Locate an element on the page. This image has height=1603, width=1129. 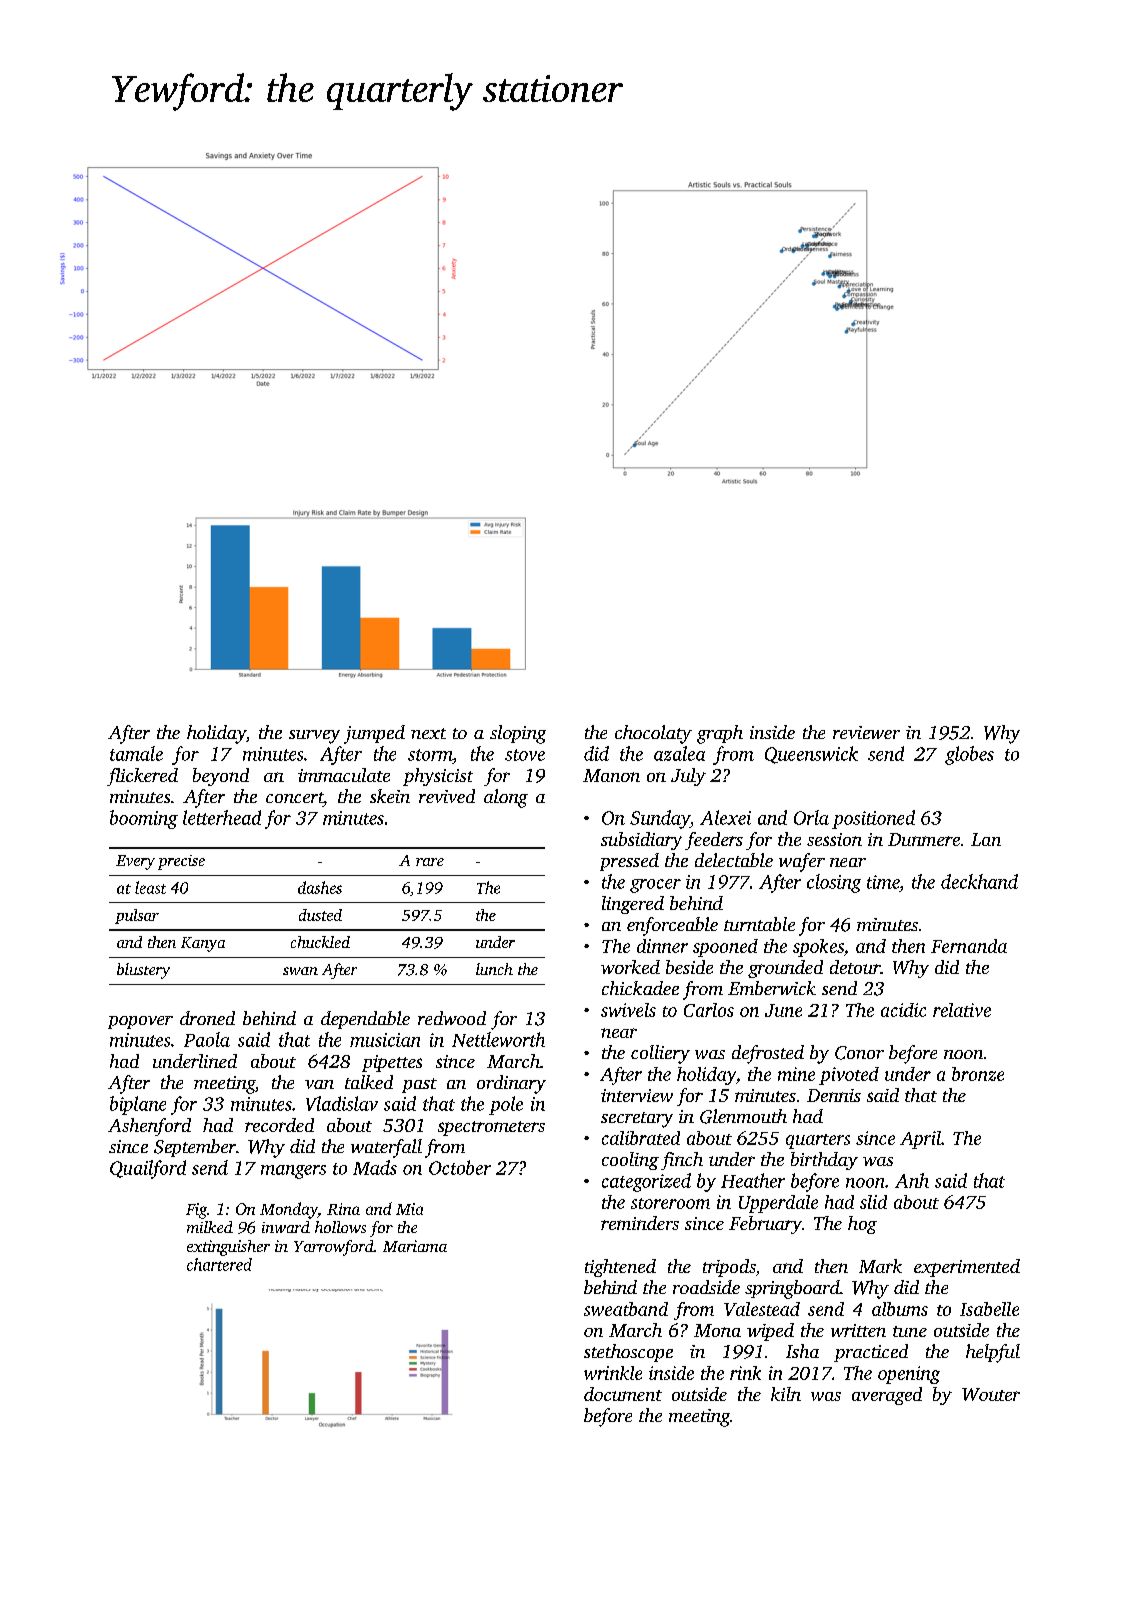
extinguisher is located at coordinates (228, 1248).
